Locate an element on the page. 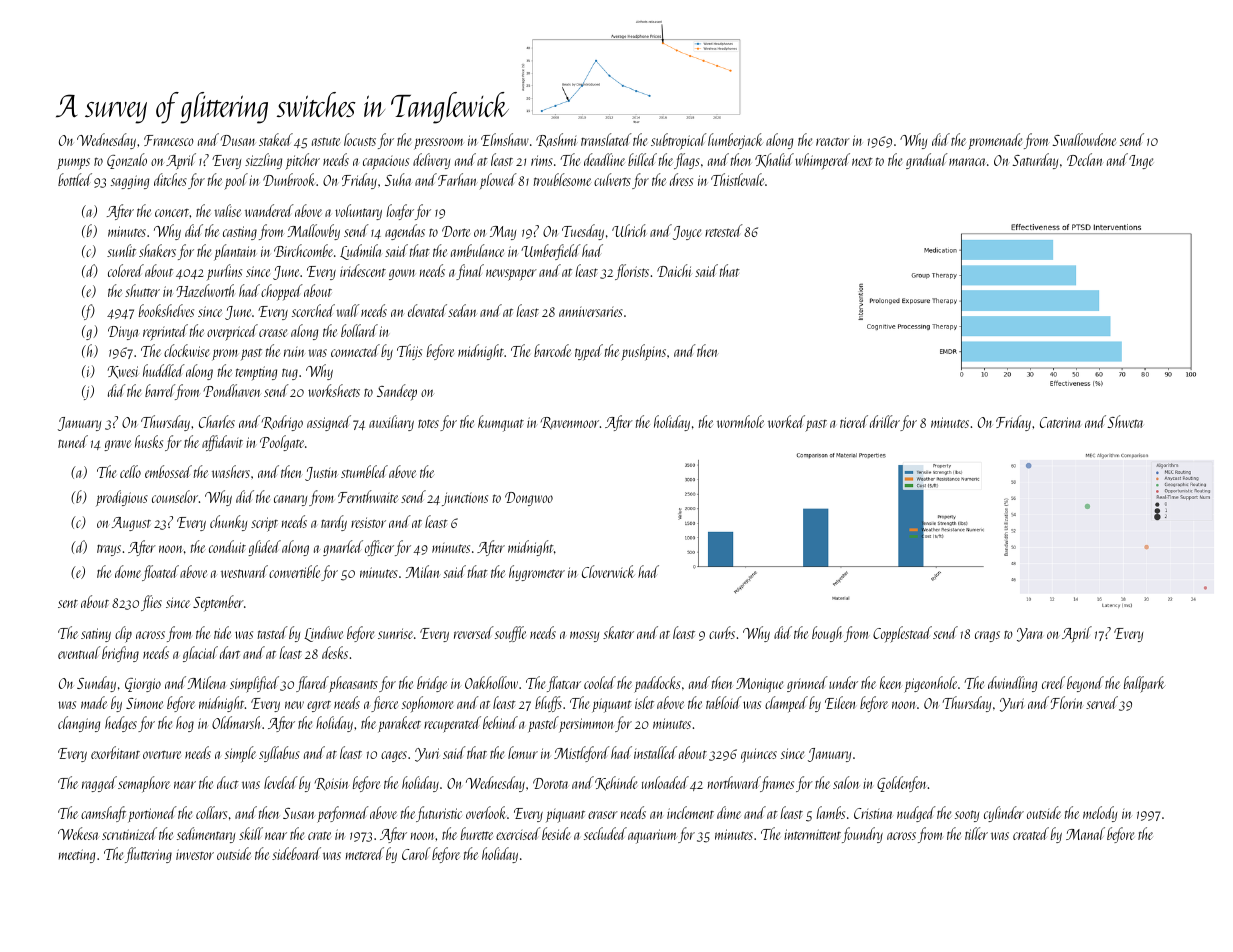 The height and width of the image is (952, 1233). lumberjack is located at coordinates (735, 141).
